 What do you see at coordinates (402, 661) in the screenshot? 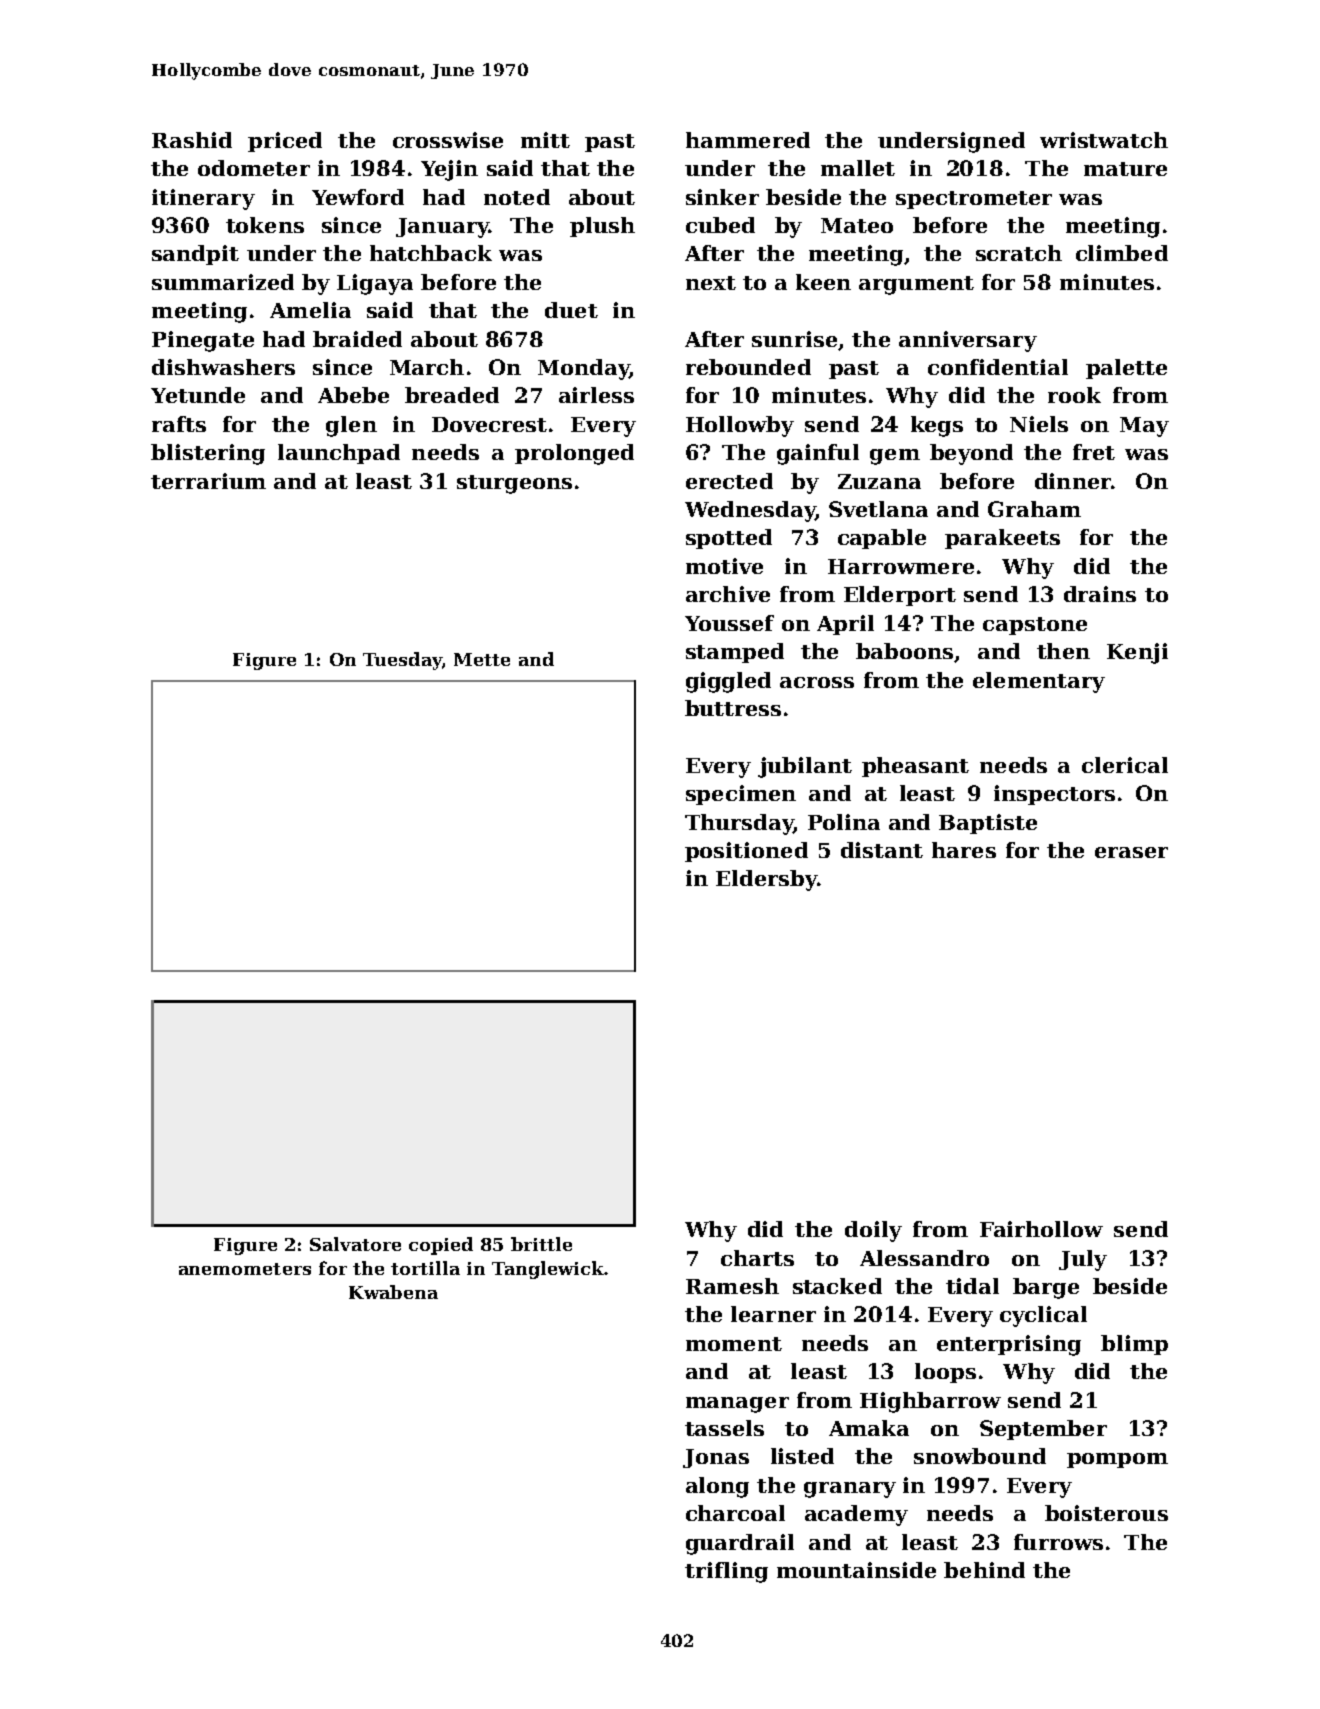
I see `Tuesday` at bounding box center [402, 661].
